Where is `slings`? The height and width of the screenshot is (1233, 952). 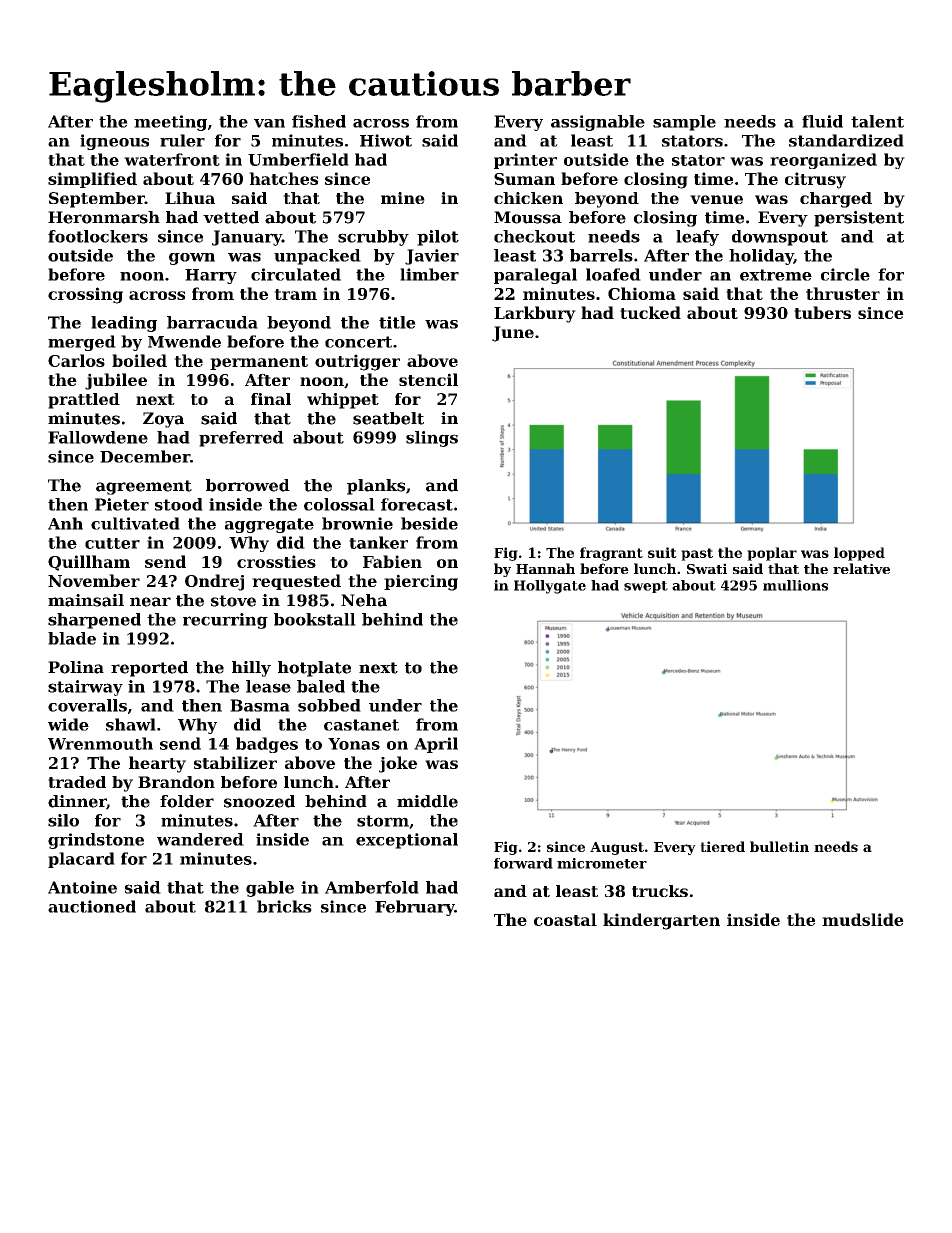 slings is located at coordinates (432, 439).
